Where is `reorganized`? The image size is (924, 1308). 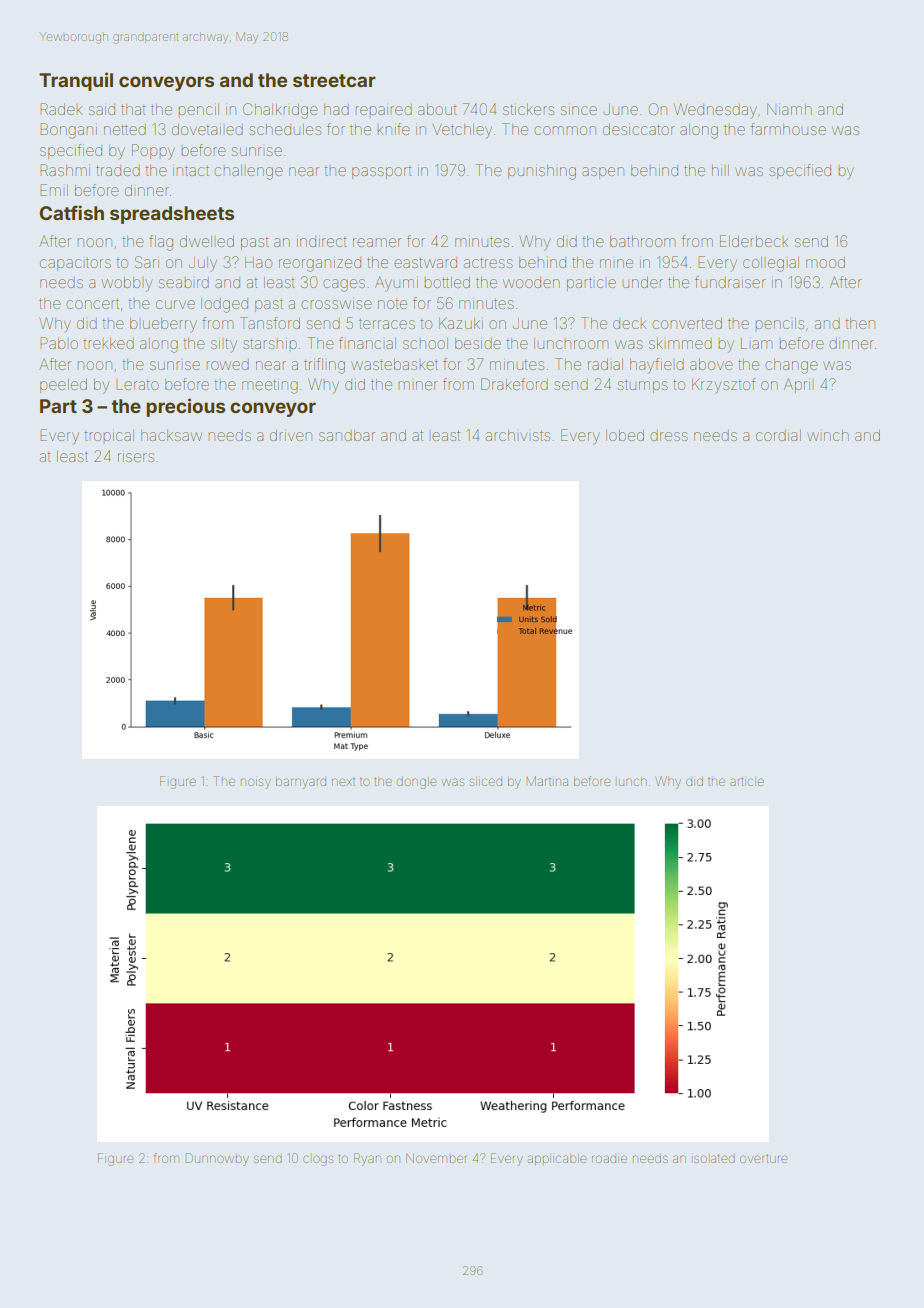 reorganized is located at coordinates (320, 264).
